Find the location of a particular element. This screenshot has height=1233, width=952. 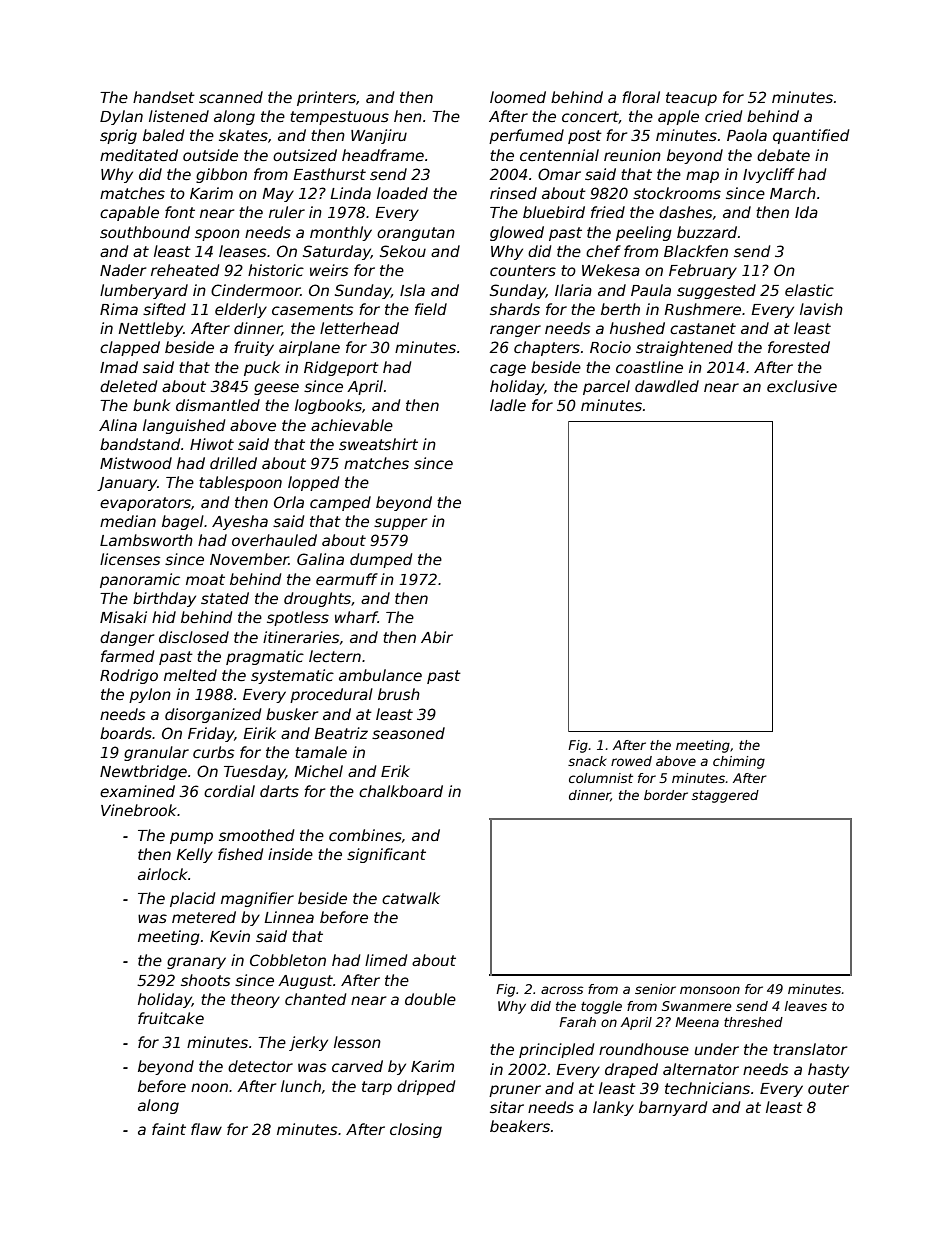

boards is located at coordinates (126, 733).
